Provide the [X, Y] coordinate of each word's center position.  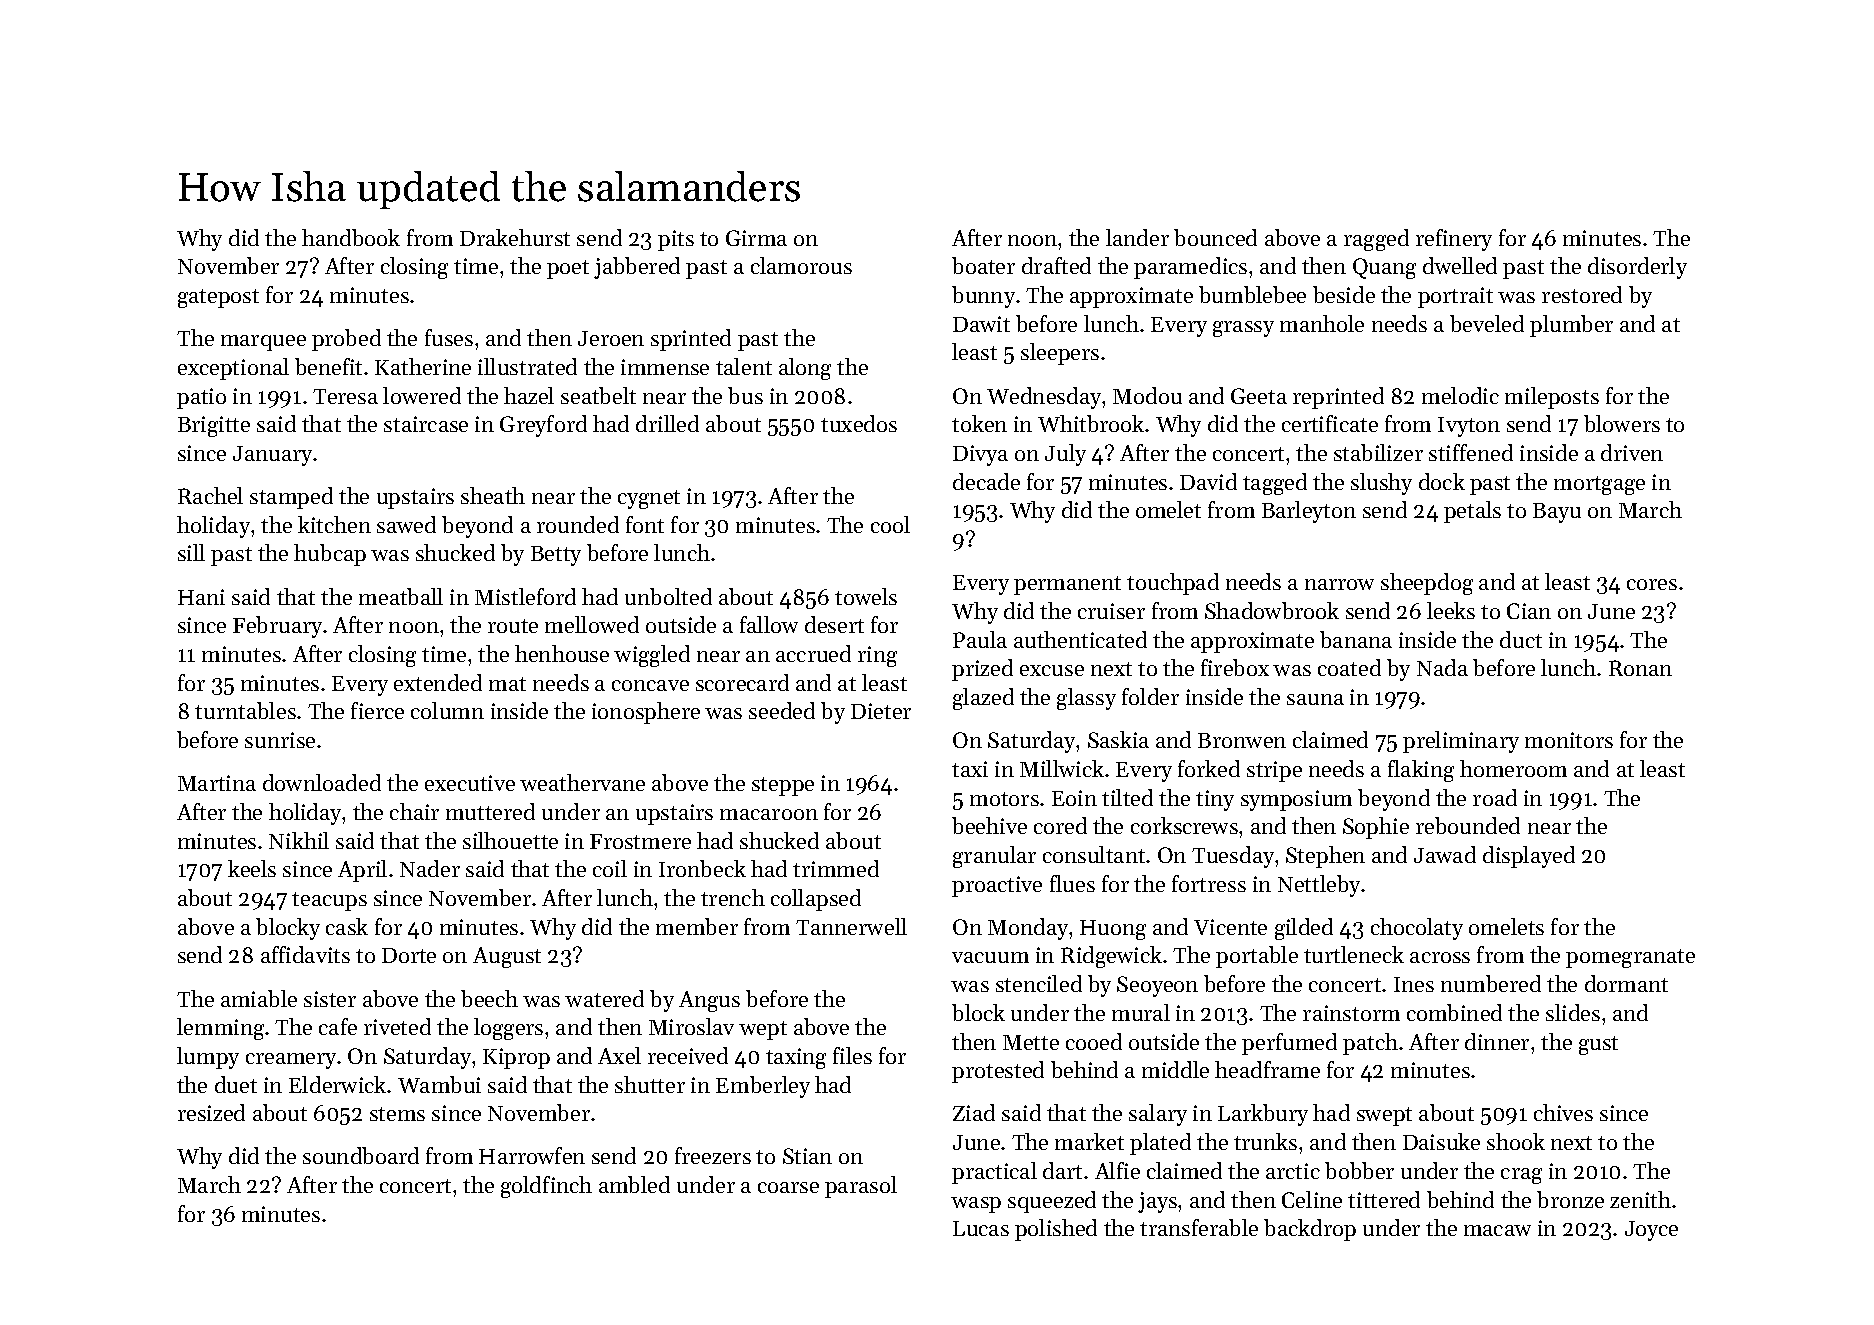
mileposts [1552, 398]
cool [890, 524]
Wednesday [1044, 398]
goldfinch [546, 1187]
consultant [1095, 854]
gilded [1304, 929]
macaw [1497, 1230]
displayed [1529, 857]
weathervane [582, 782]
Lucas [981, 1228]
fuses [449, 337]
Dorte [409, 955]
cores [1652, 584]
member [697, 926]
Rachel [210, 495]
